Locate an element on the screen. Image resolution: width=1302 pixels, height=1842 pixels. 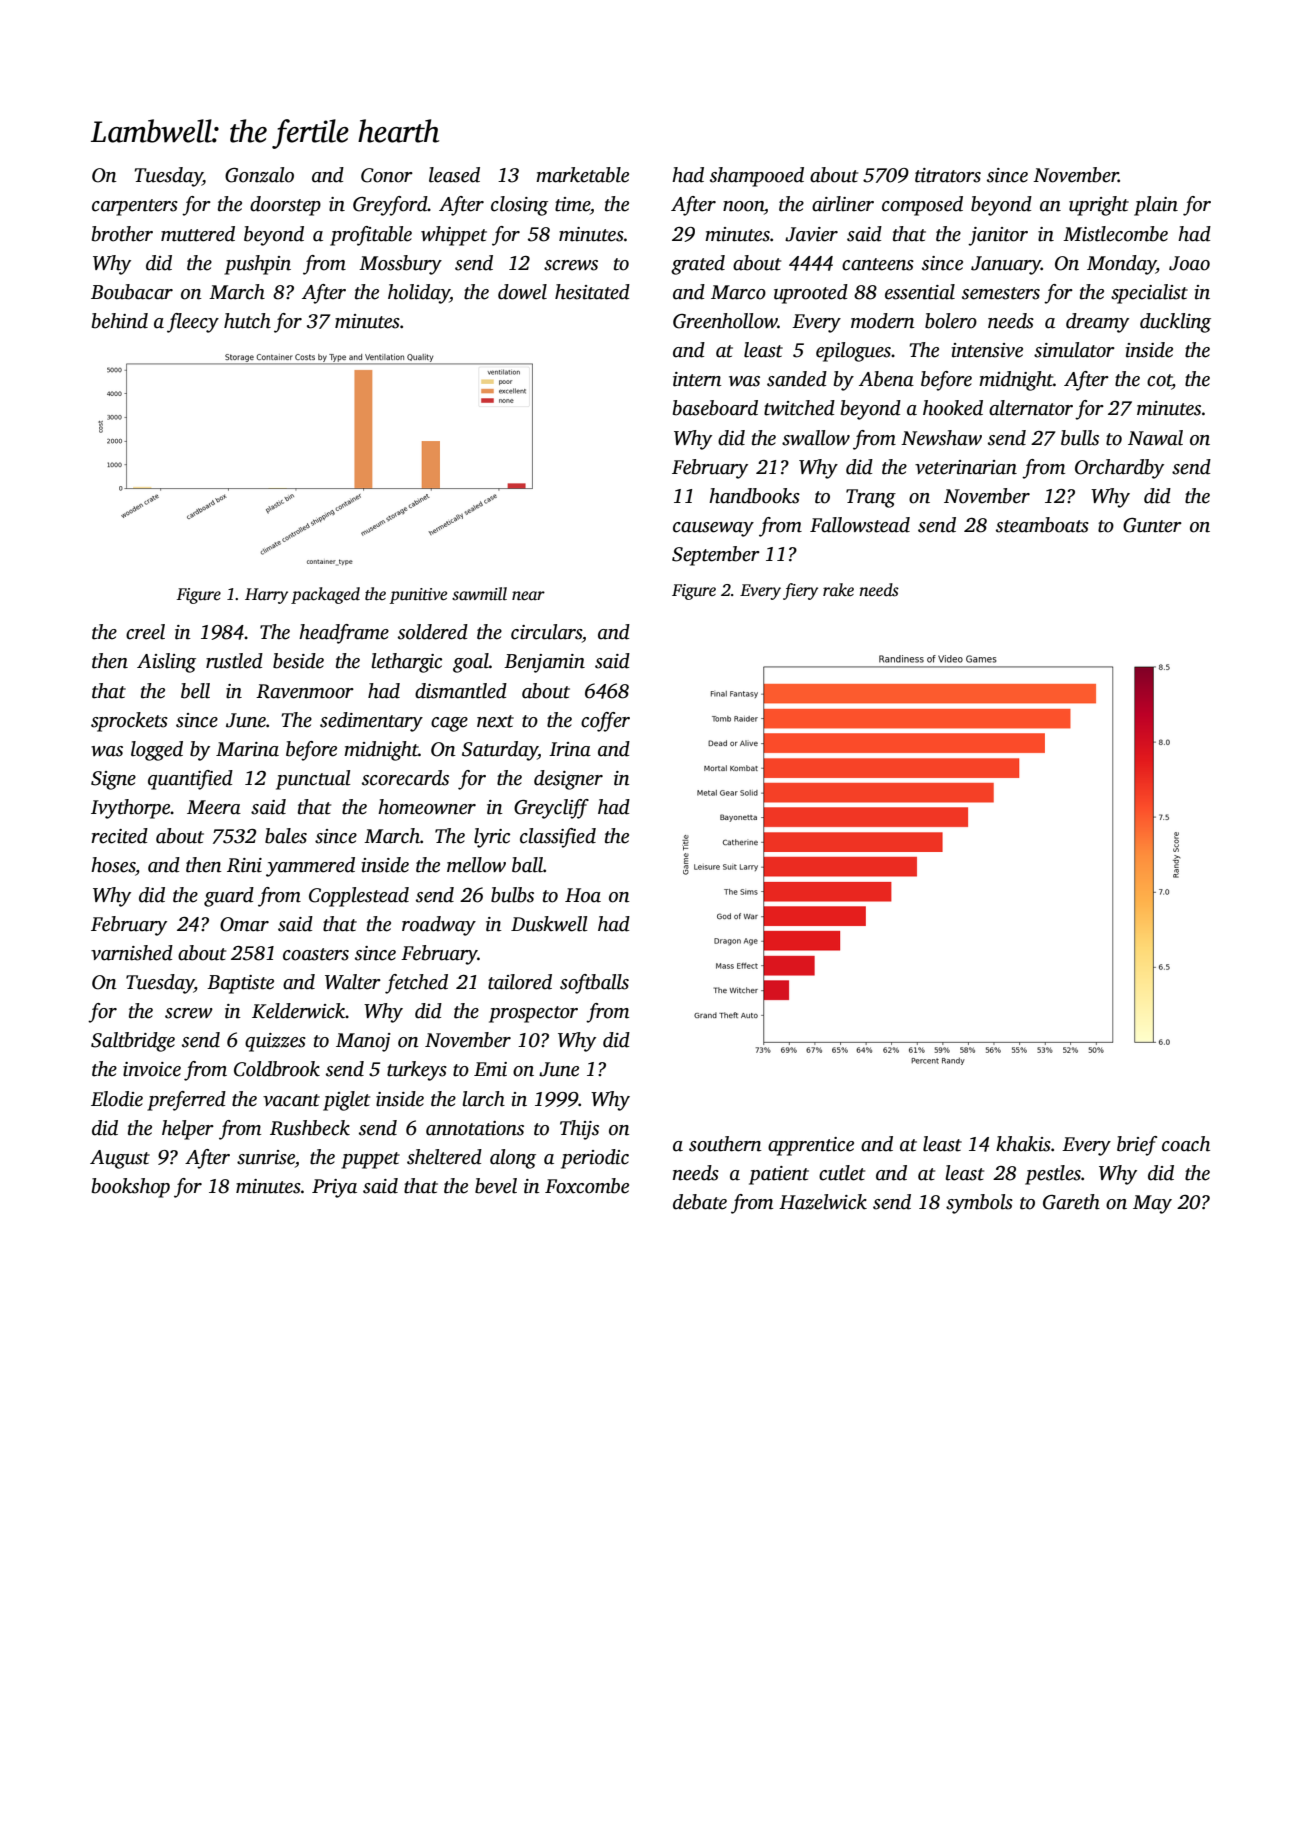
creel is located at coordinates (145, 632).
